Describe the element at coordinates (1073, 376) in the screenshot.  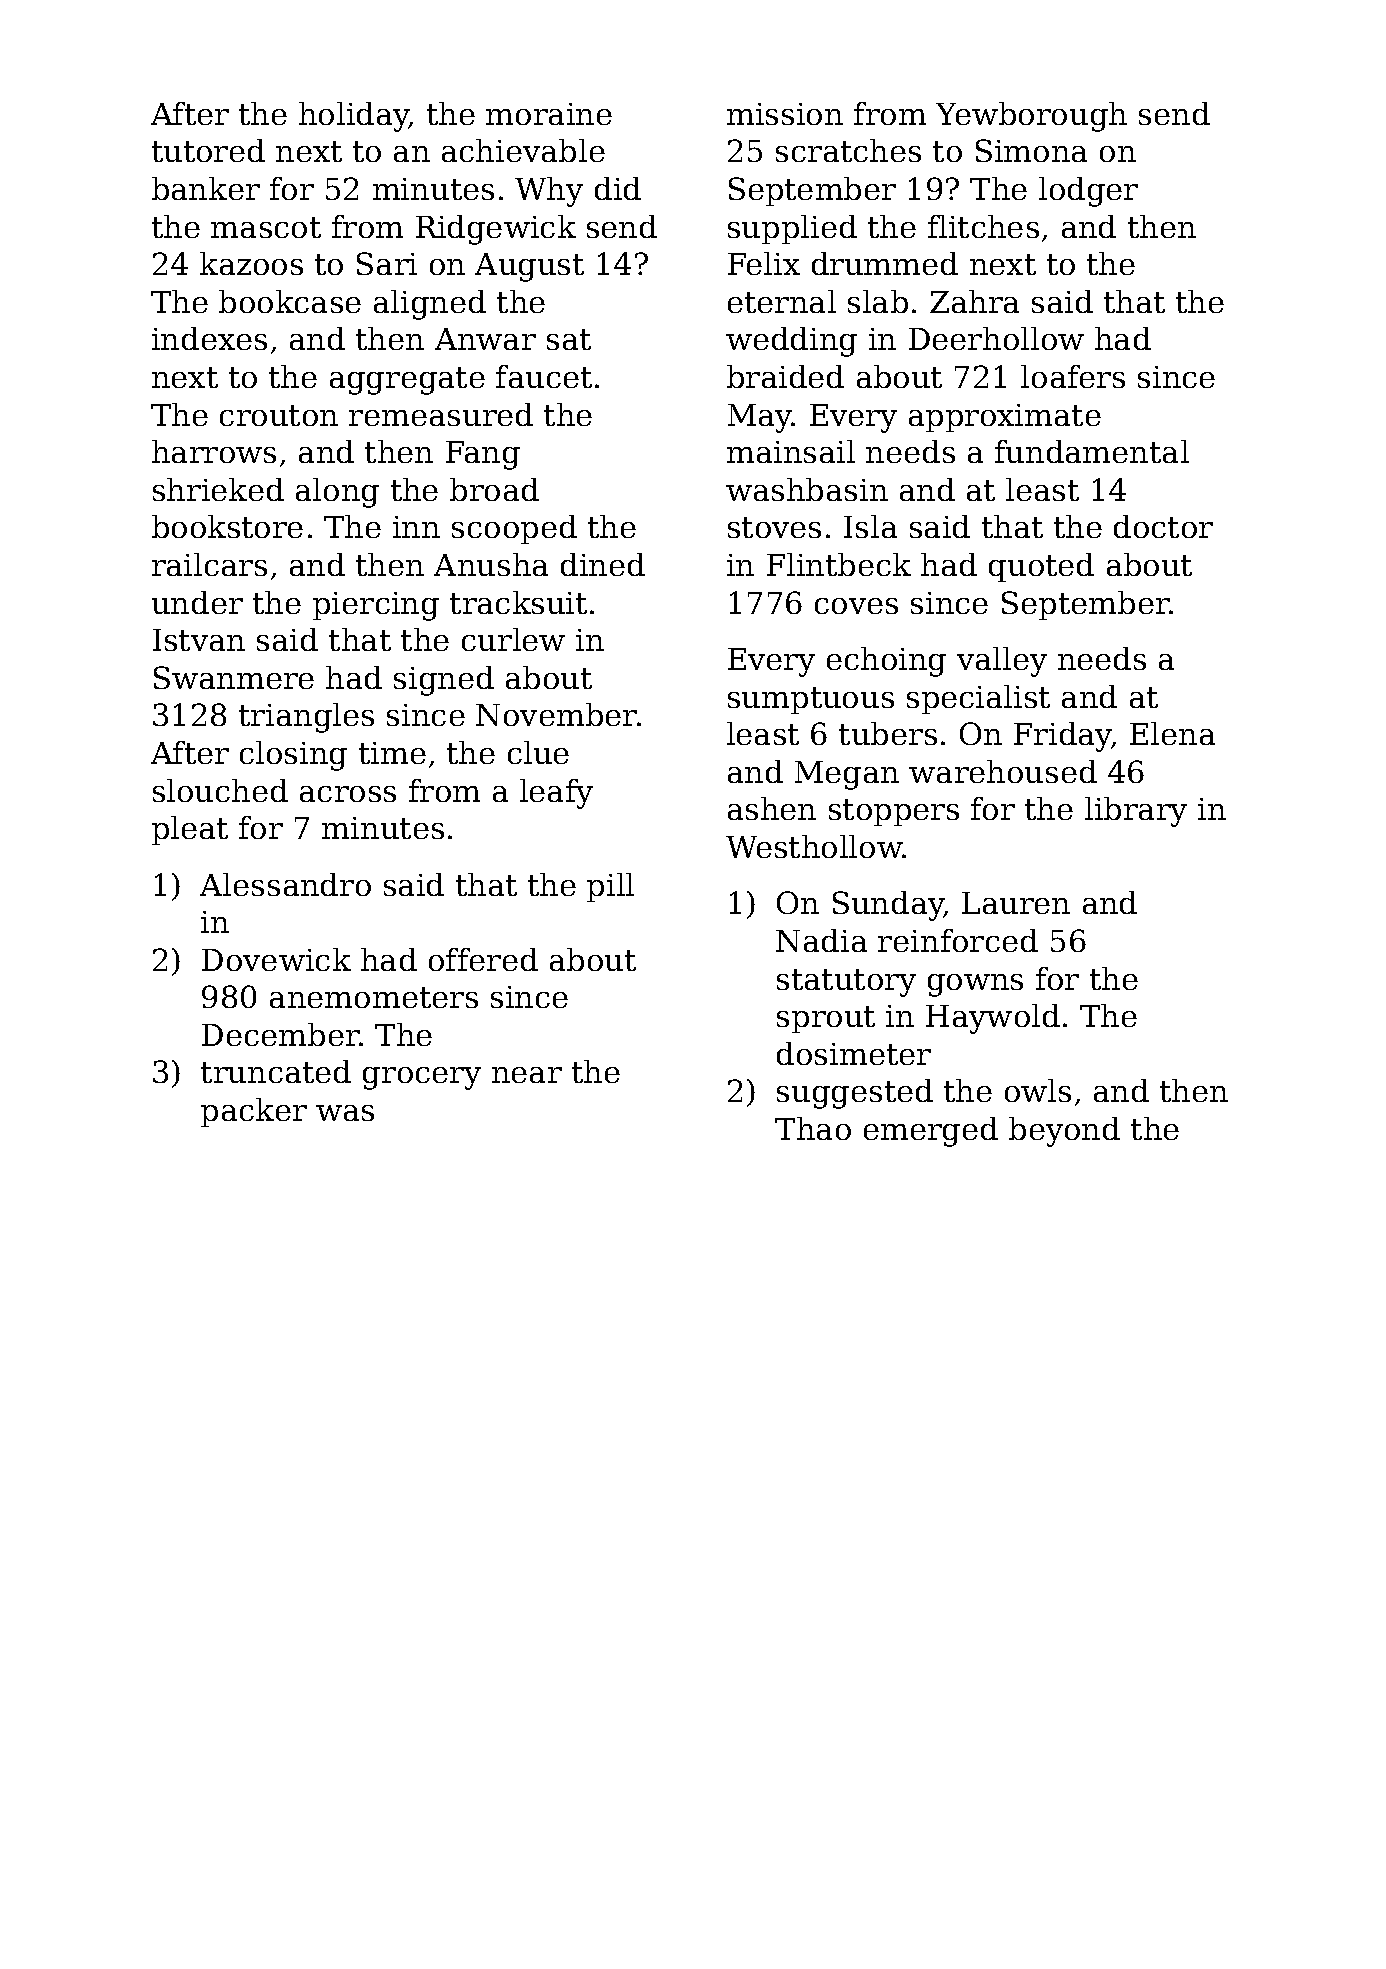
I see `loafers` at that location.
